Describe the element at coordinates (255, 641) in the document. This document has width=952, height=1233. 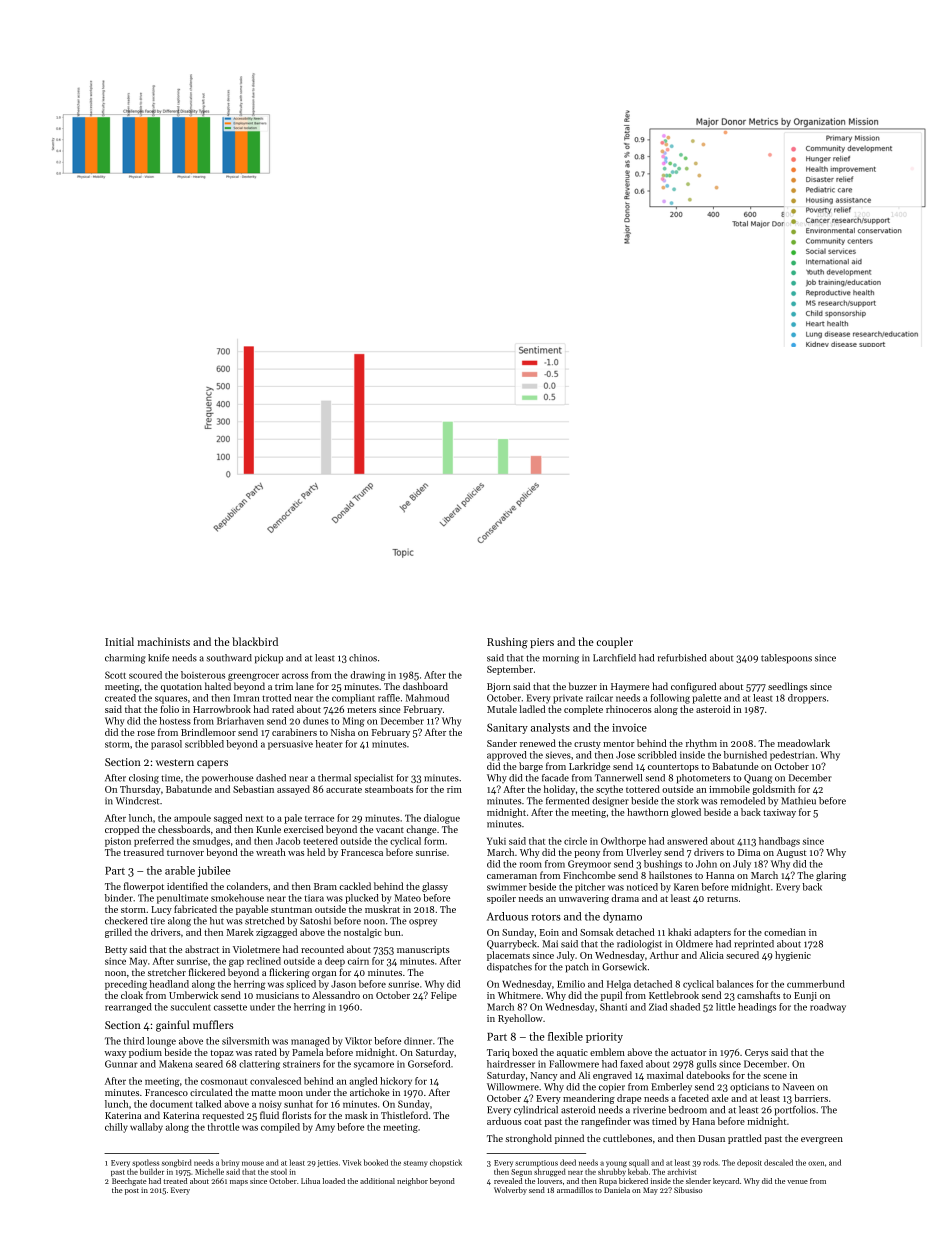
I see `blackbird` at that location.
